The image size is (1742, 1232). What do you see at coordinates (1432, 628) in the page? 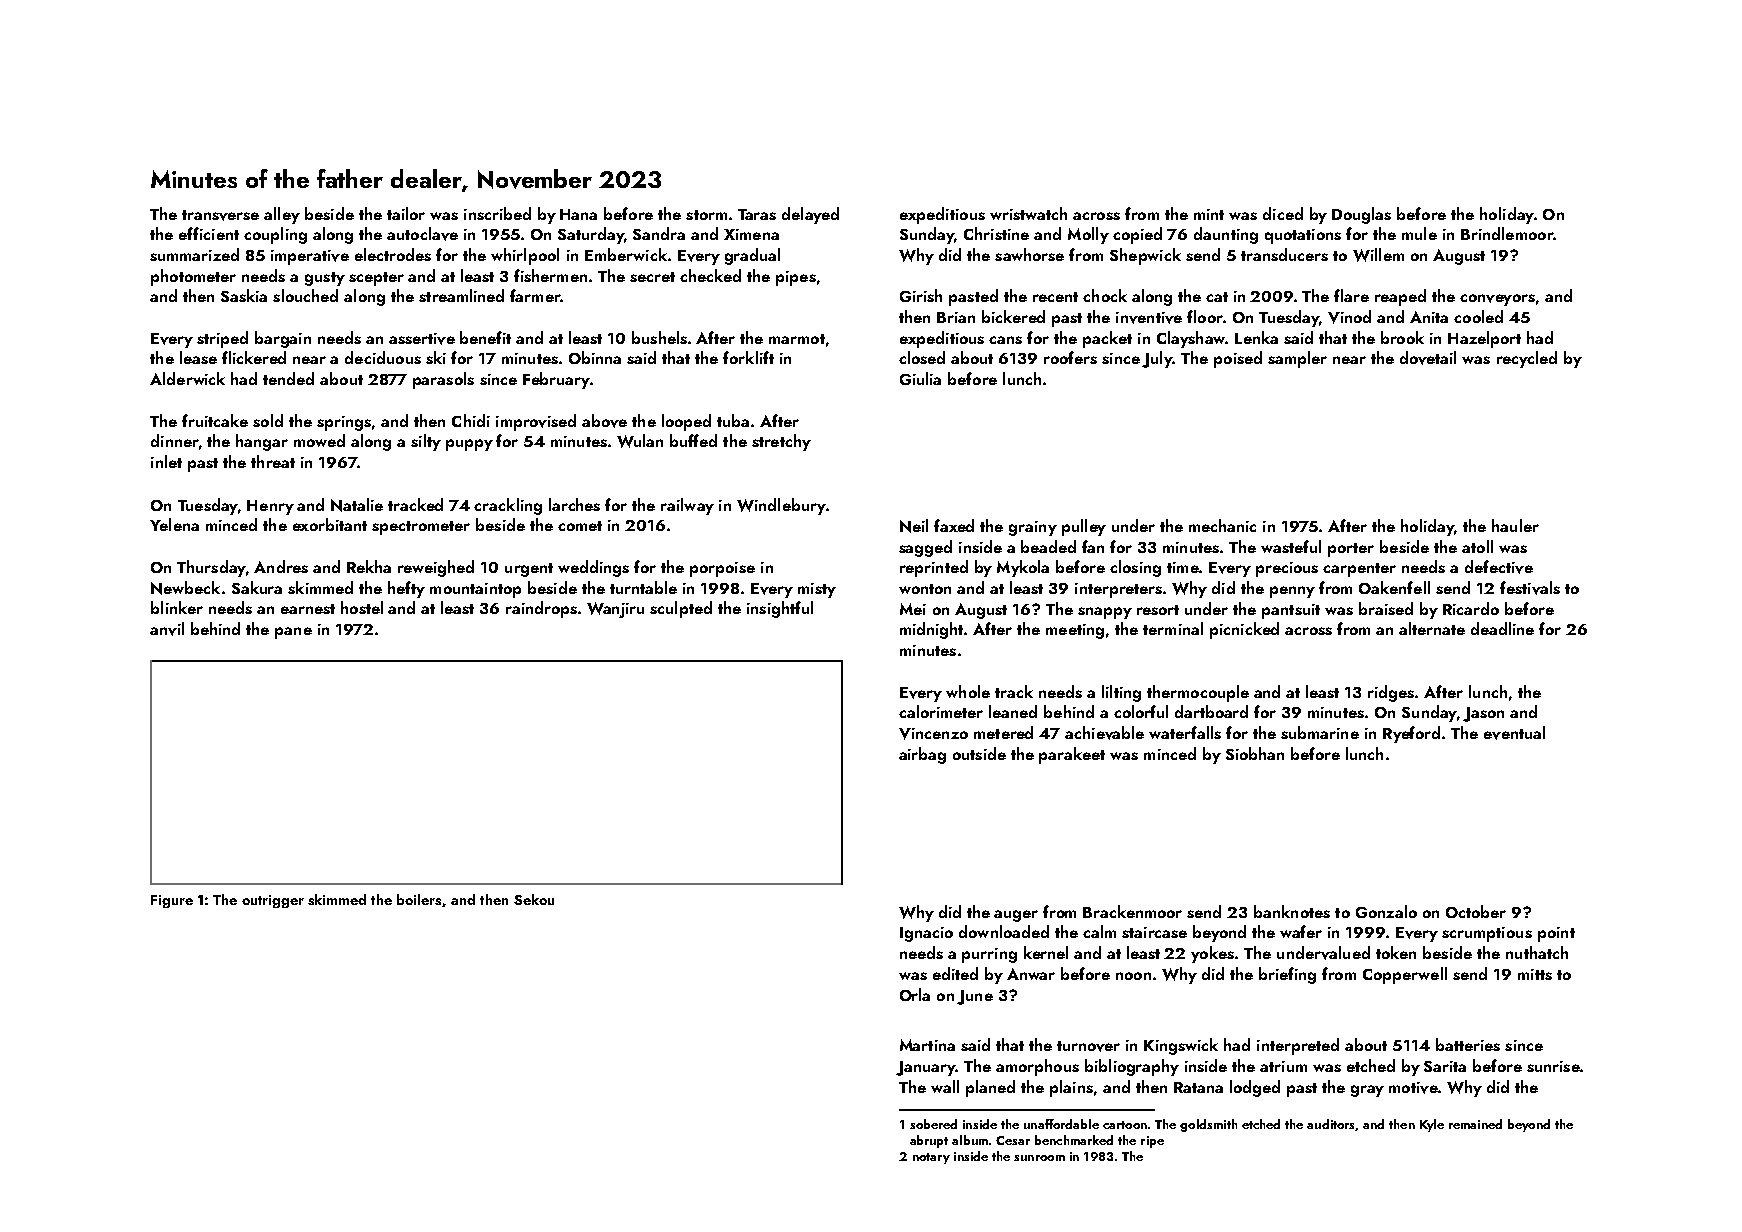
I see `alternate` at bounding box center [1432, 628].
